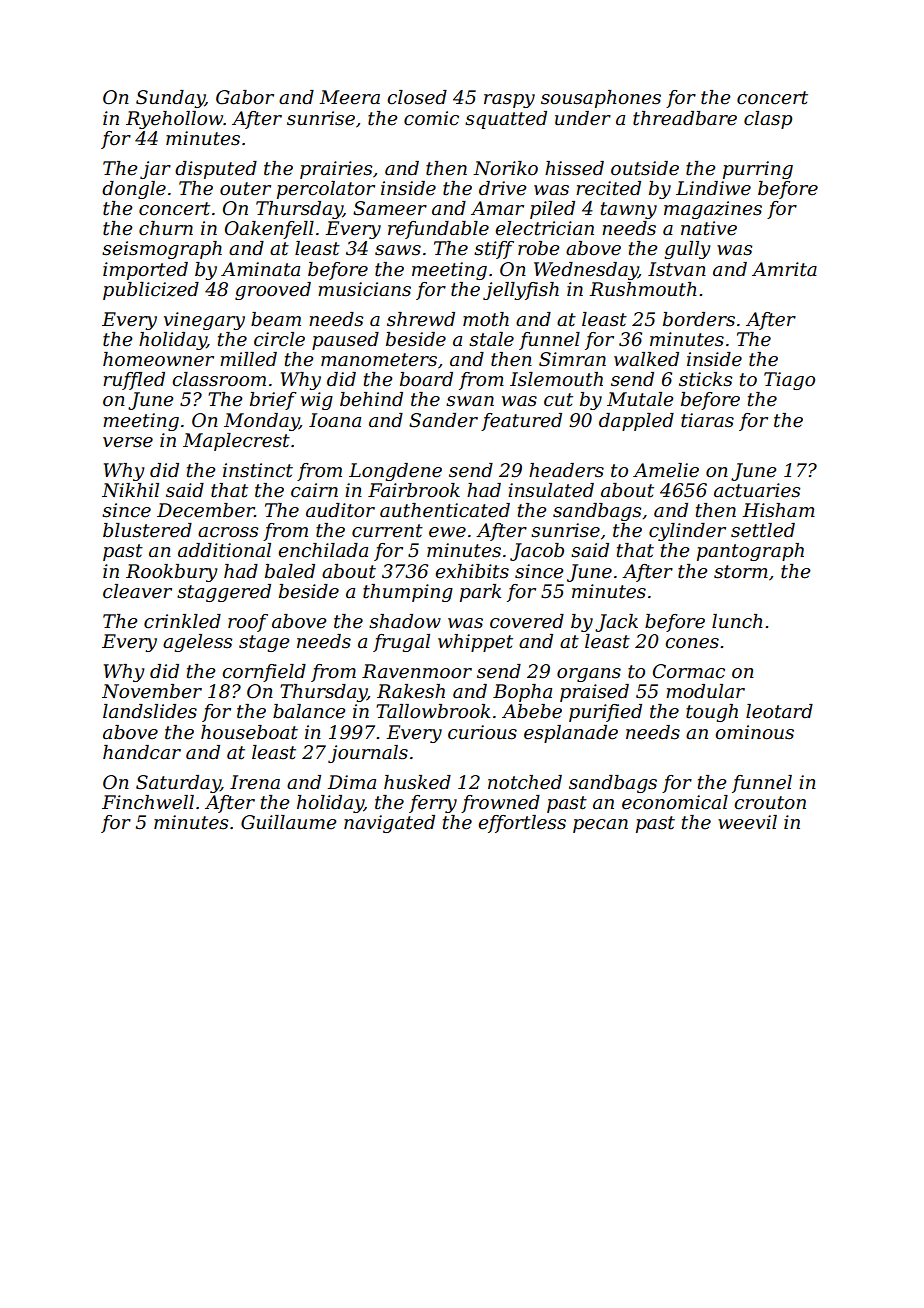 This screenshot has height=1308, width=924. What do you see at coordinates (583, 118) in the screenshot?
I see `under` at bounding box center [583, 118].
